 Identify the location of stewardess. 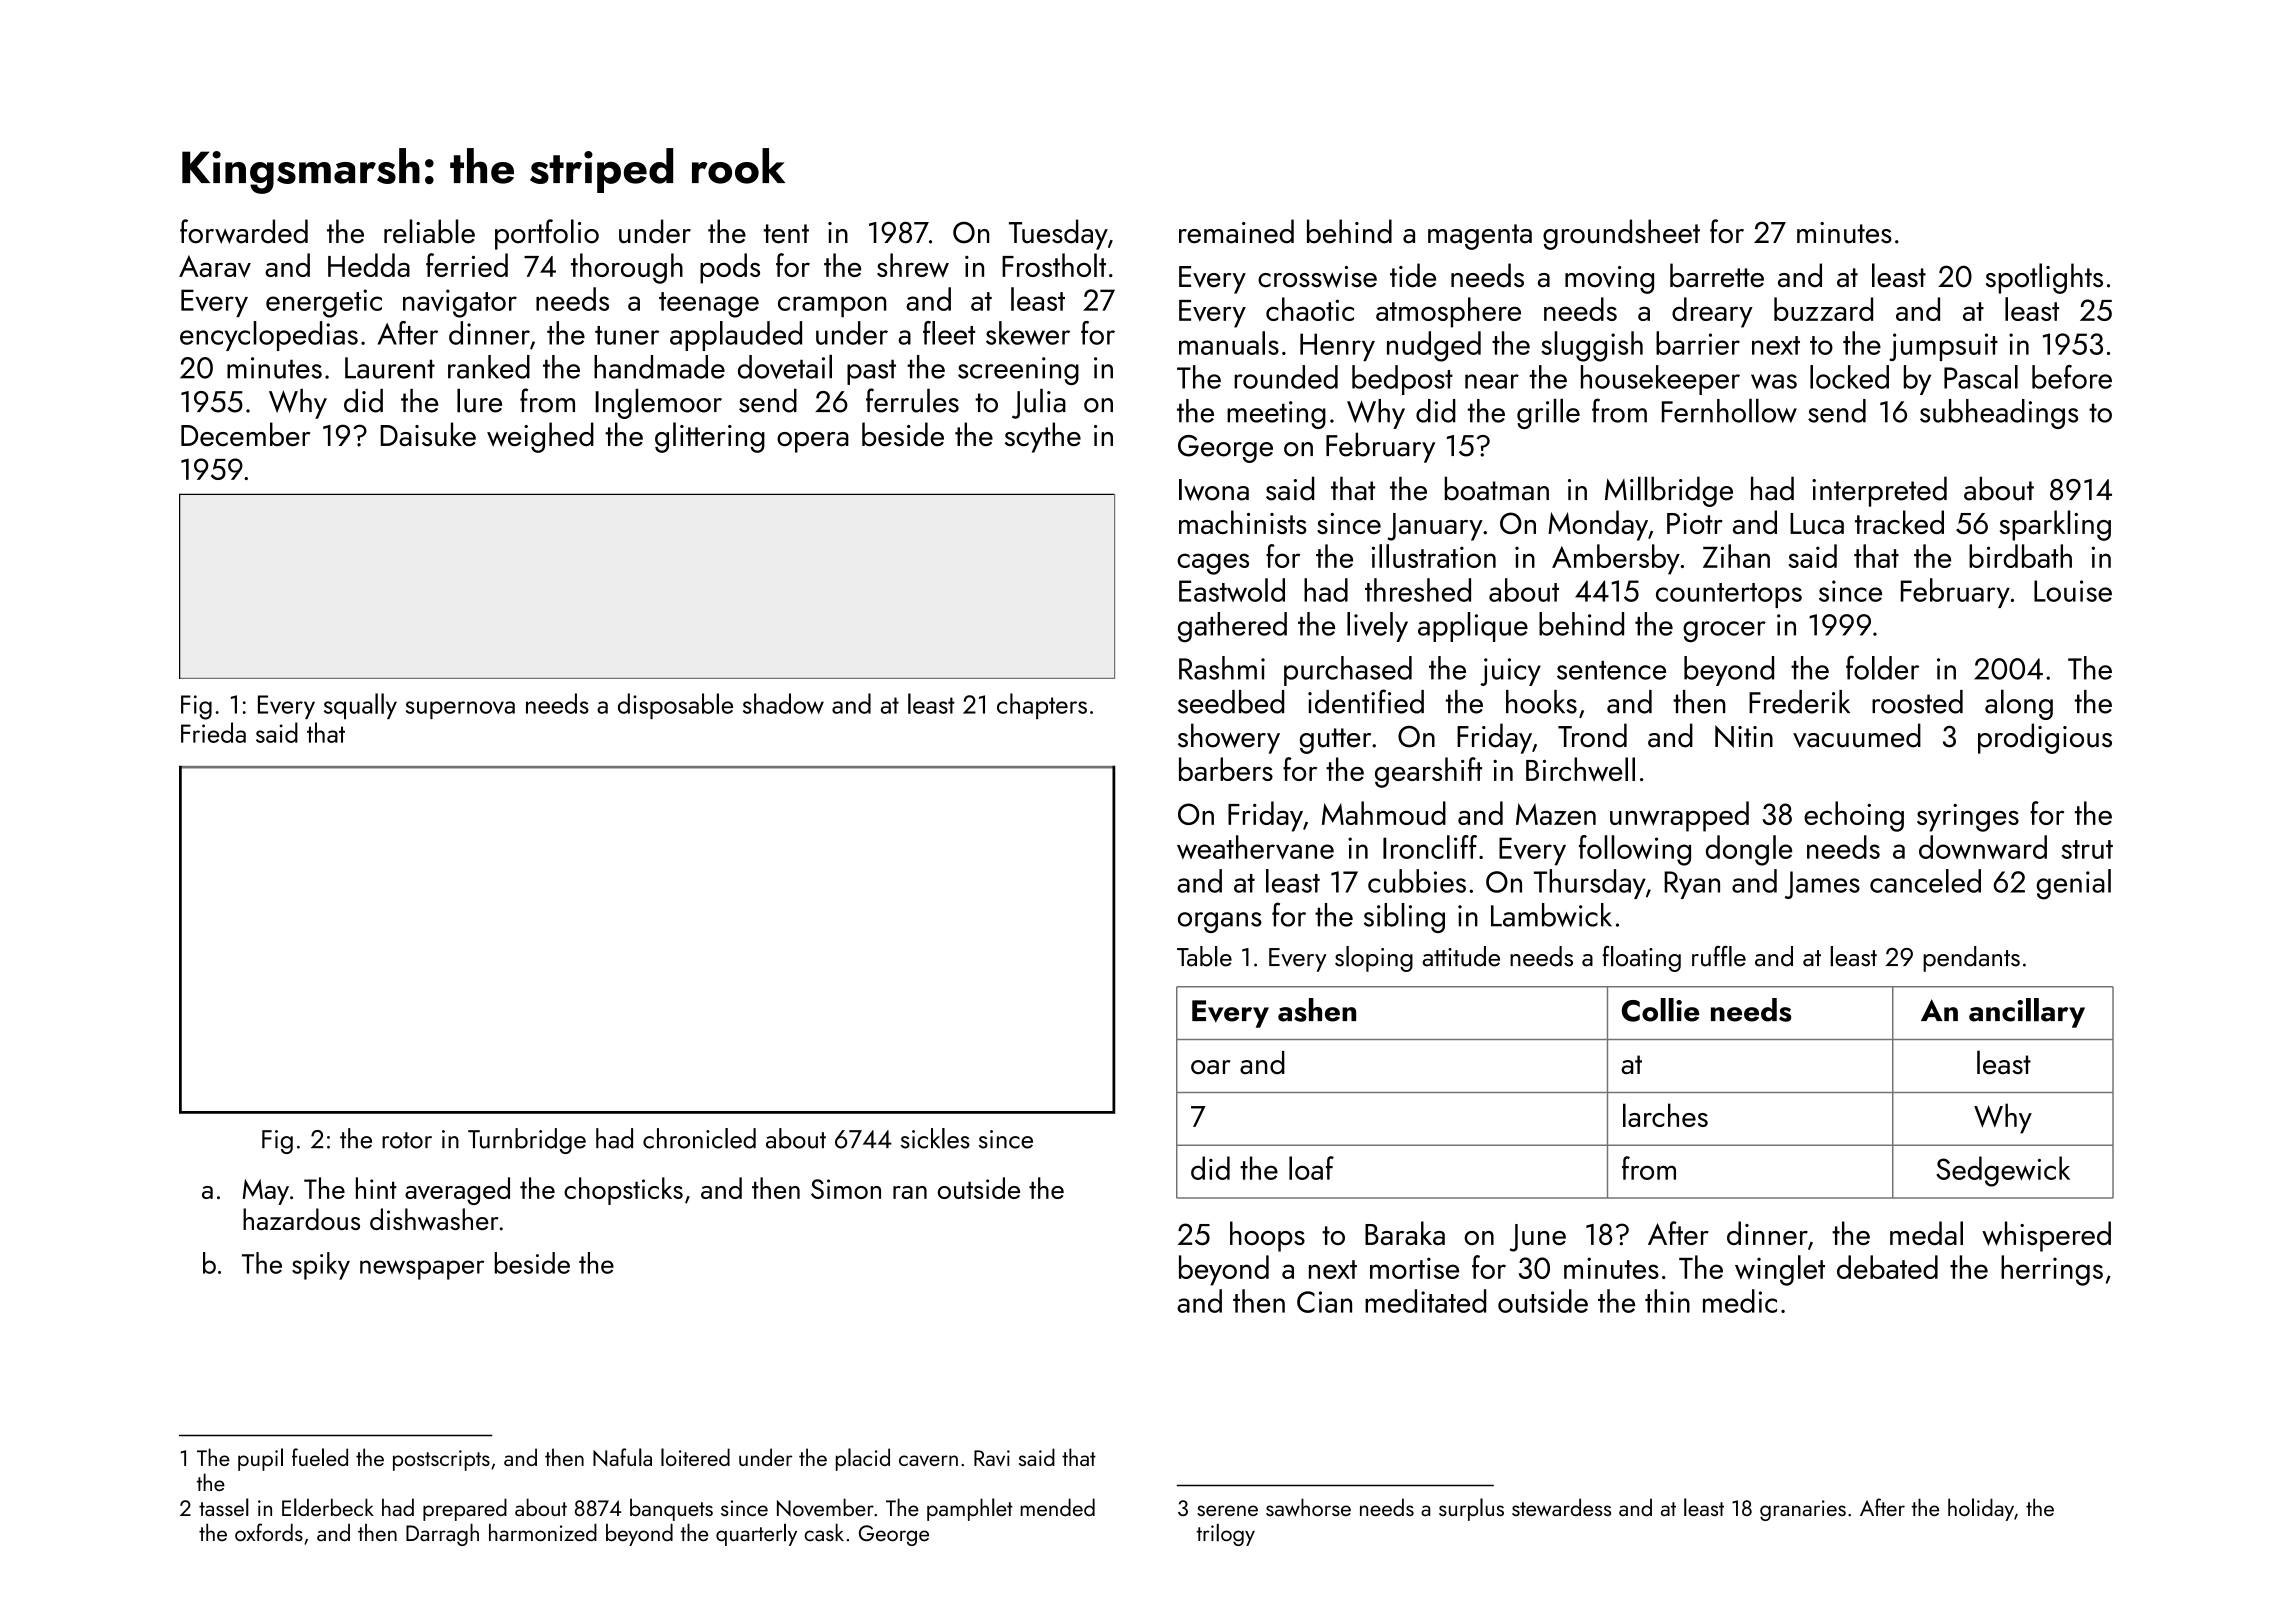
(1561, 1507).
